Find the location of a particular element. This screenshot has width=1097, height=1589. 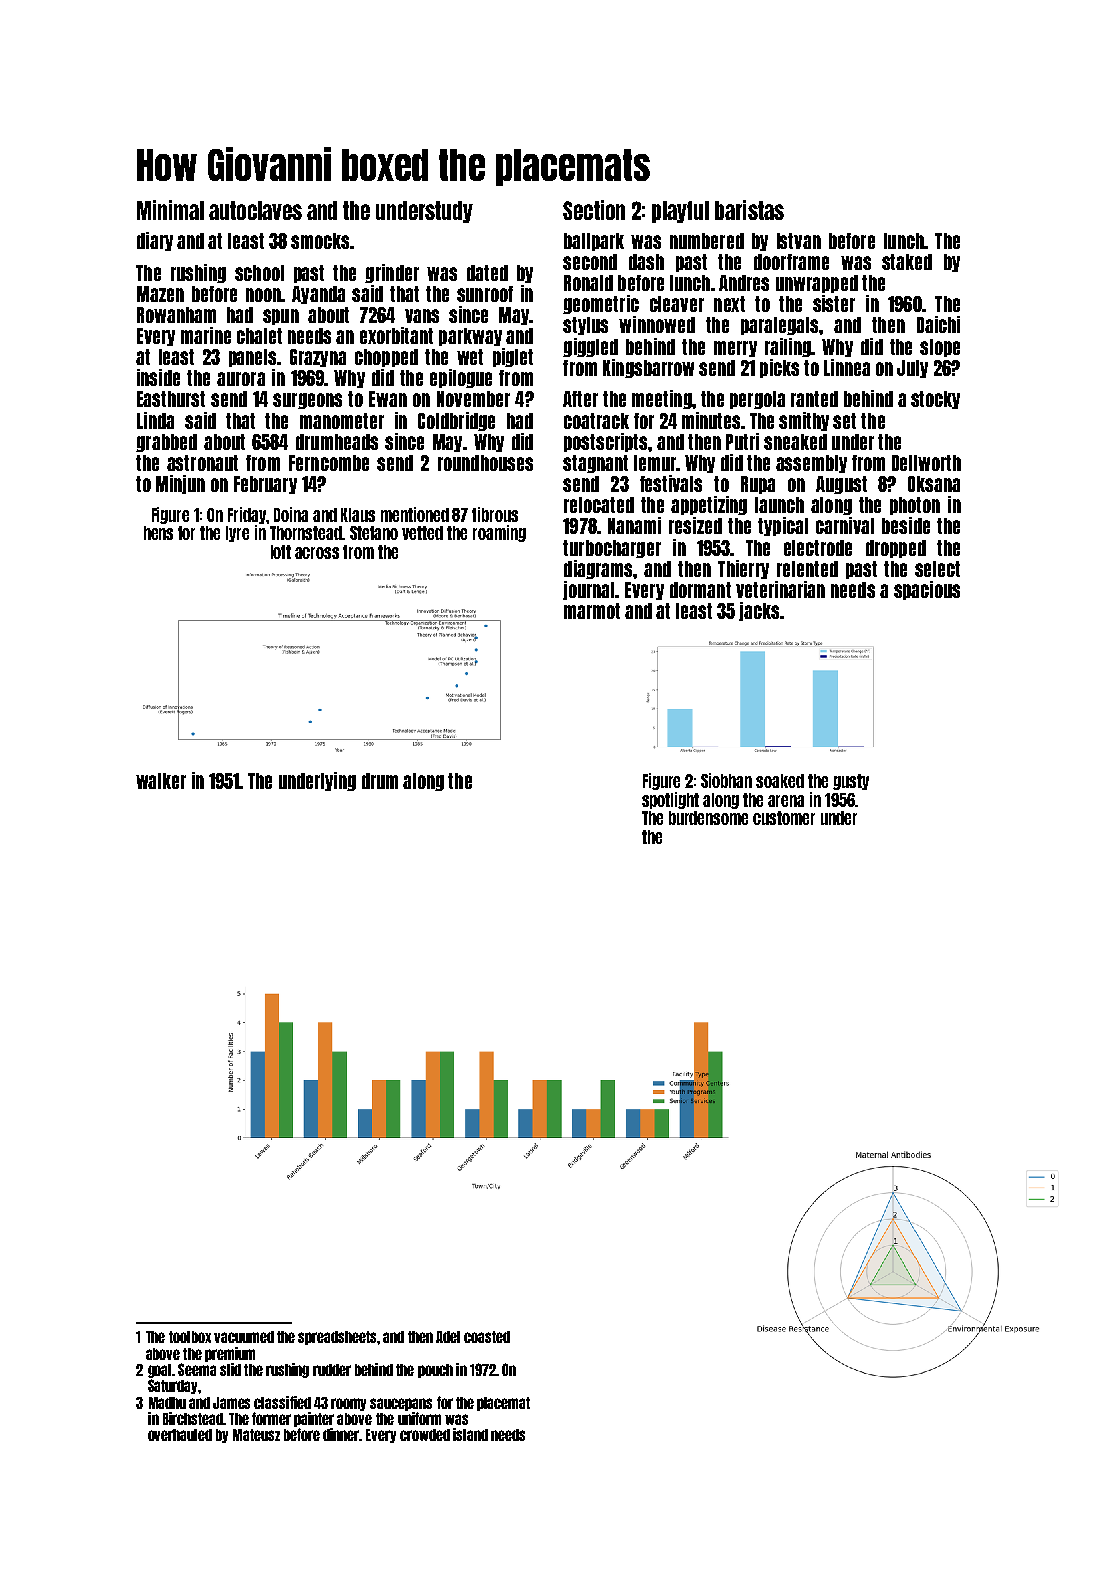

overhauled is located at coordinates (180, 1435).
